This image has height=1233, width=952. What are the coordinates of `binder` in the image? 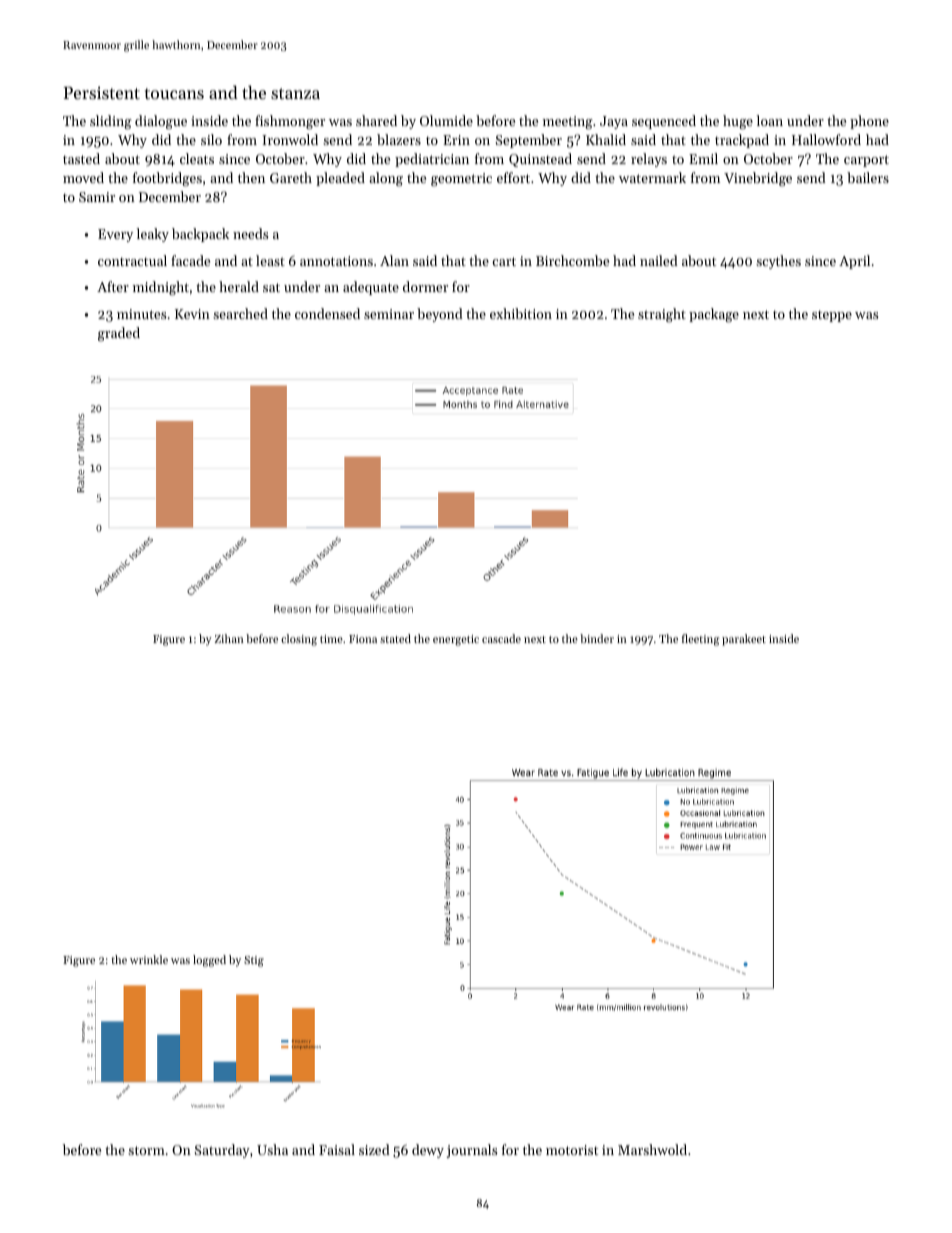 It's located at (597, 638).
